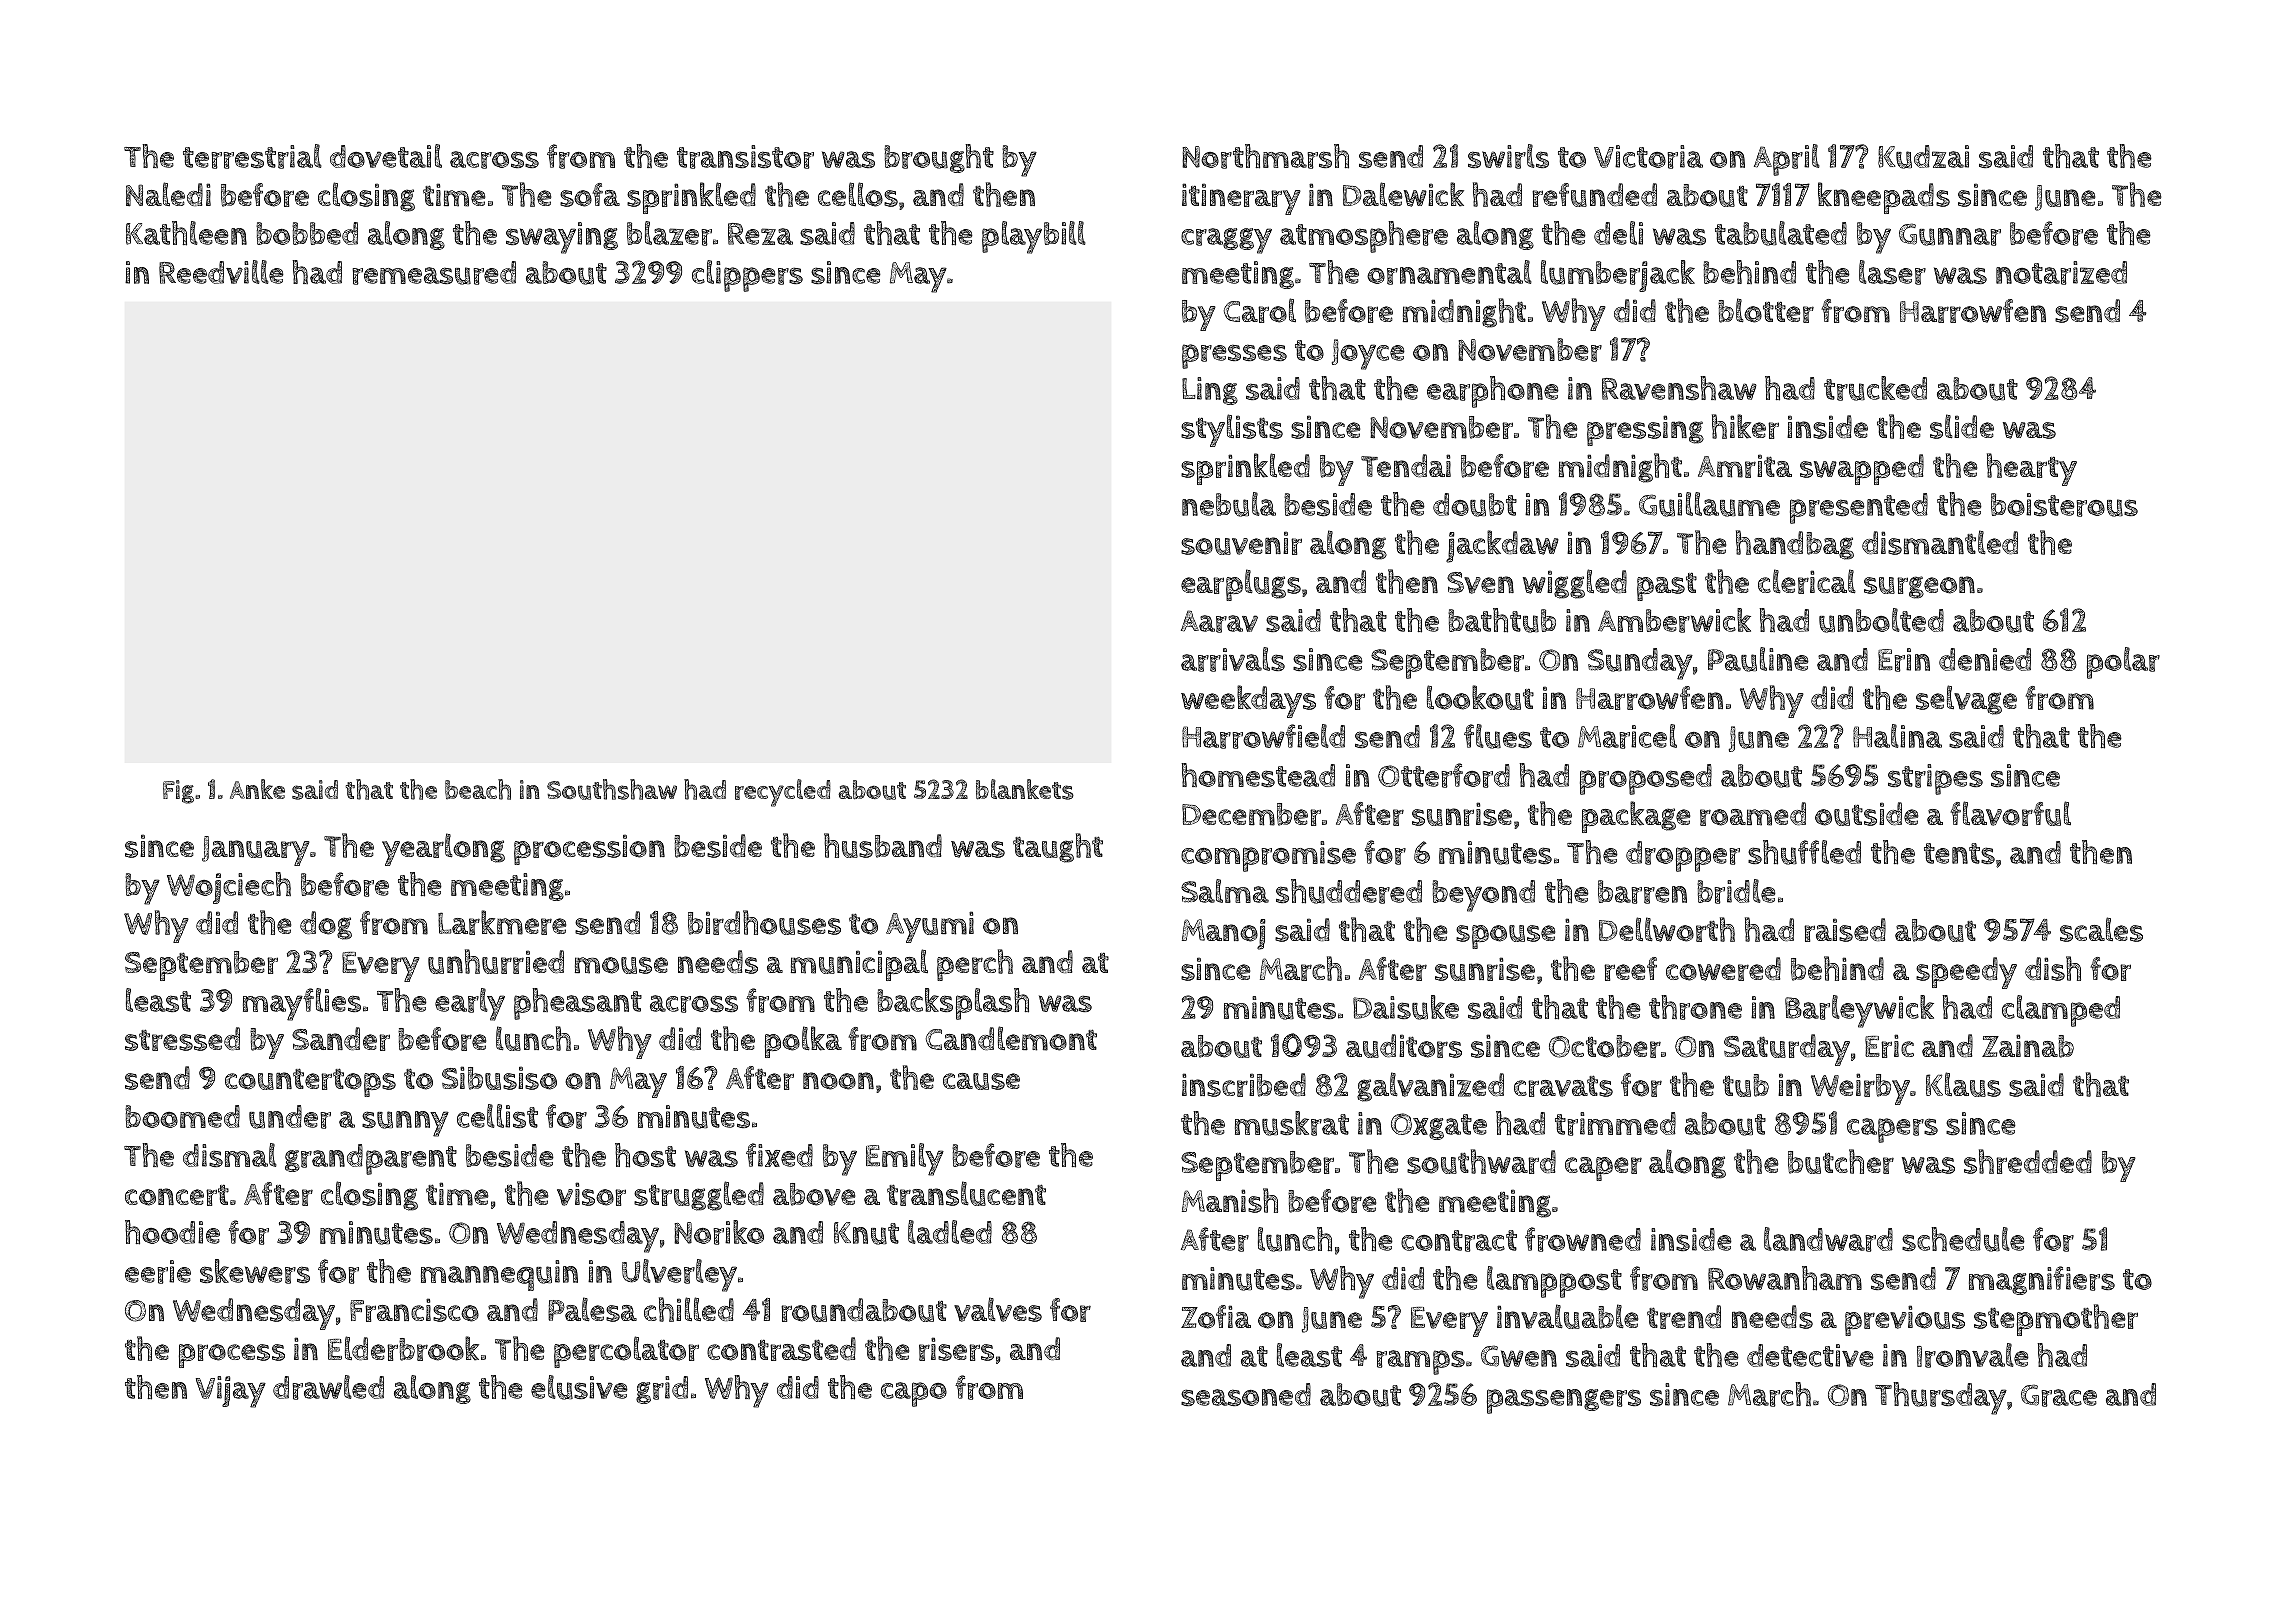  I want to click on clippers, so click(747, 276).
